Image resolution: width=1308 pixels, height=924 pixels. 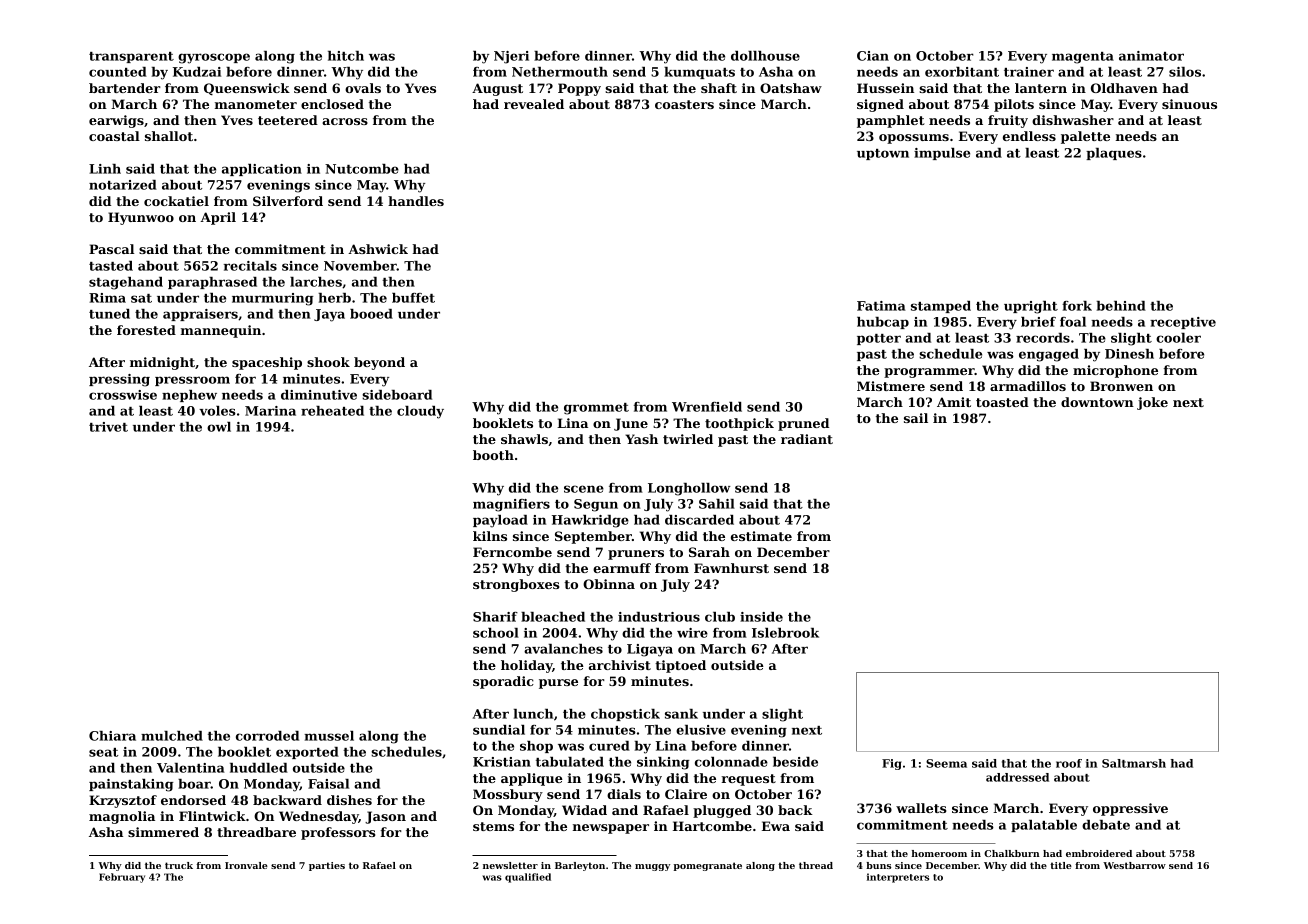 What do you see at coordinates (596, 409) in the image?
I see `grommet` at bounding box center [596, 409].
